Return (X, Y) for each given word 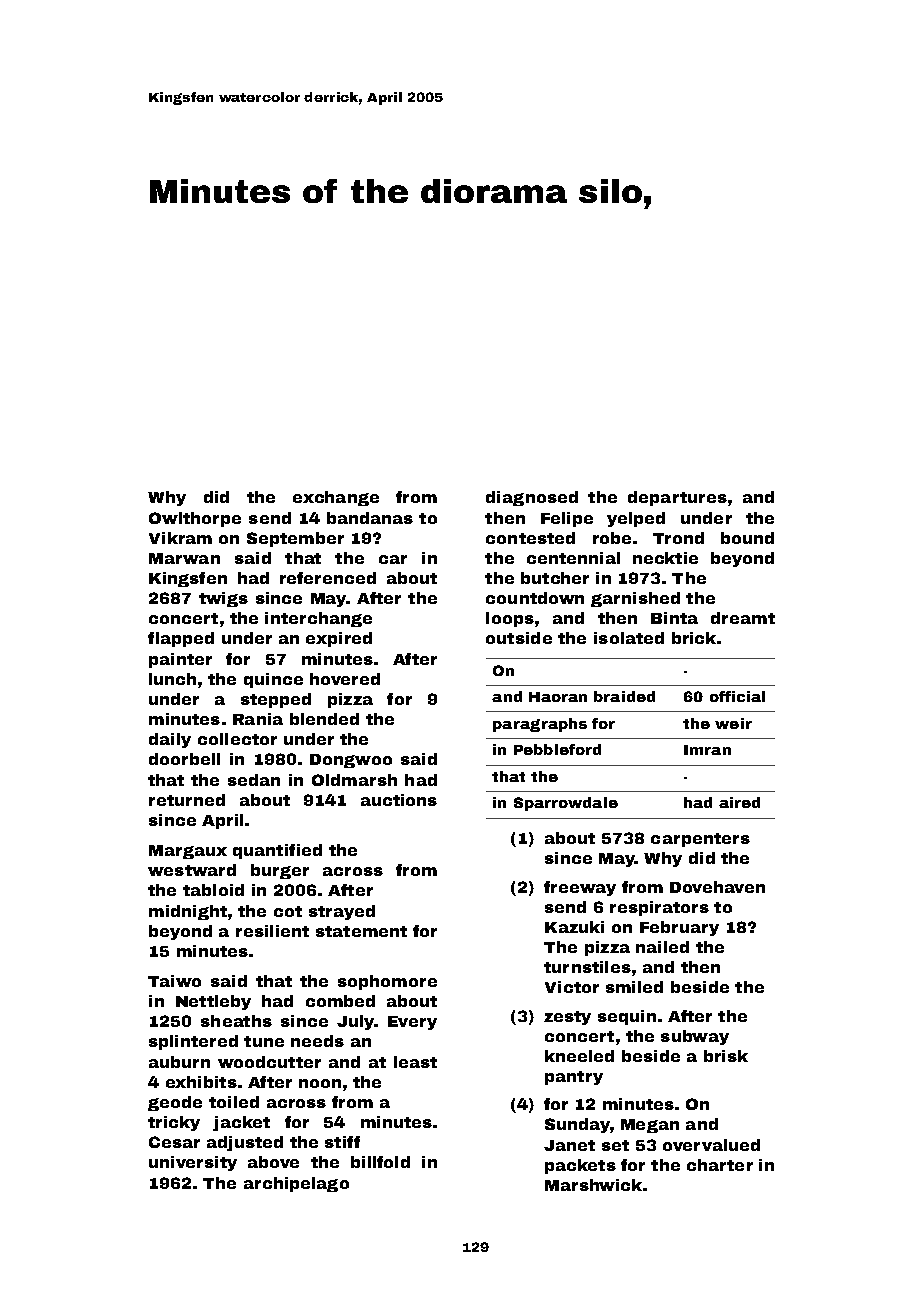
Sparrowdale (566, 804)
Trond (678, 538)
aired (739, 802)
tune (264, 1041)
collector (237, 739)
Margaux (188, 852)
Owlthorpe (195, 519)
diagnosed (532, 498)
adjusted (245, 1143)
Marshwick (593, 1185)
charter (720, 1165)
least (415, 1062)
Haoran (558, 697)
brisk (726, 1056)
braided (624, 696)
